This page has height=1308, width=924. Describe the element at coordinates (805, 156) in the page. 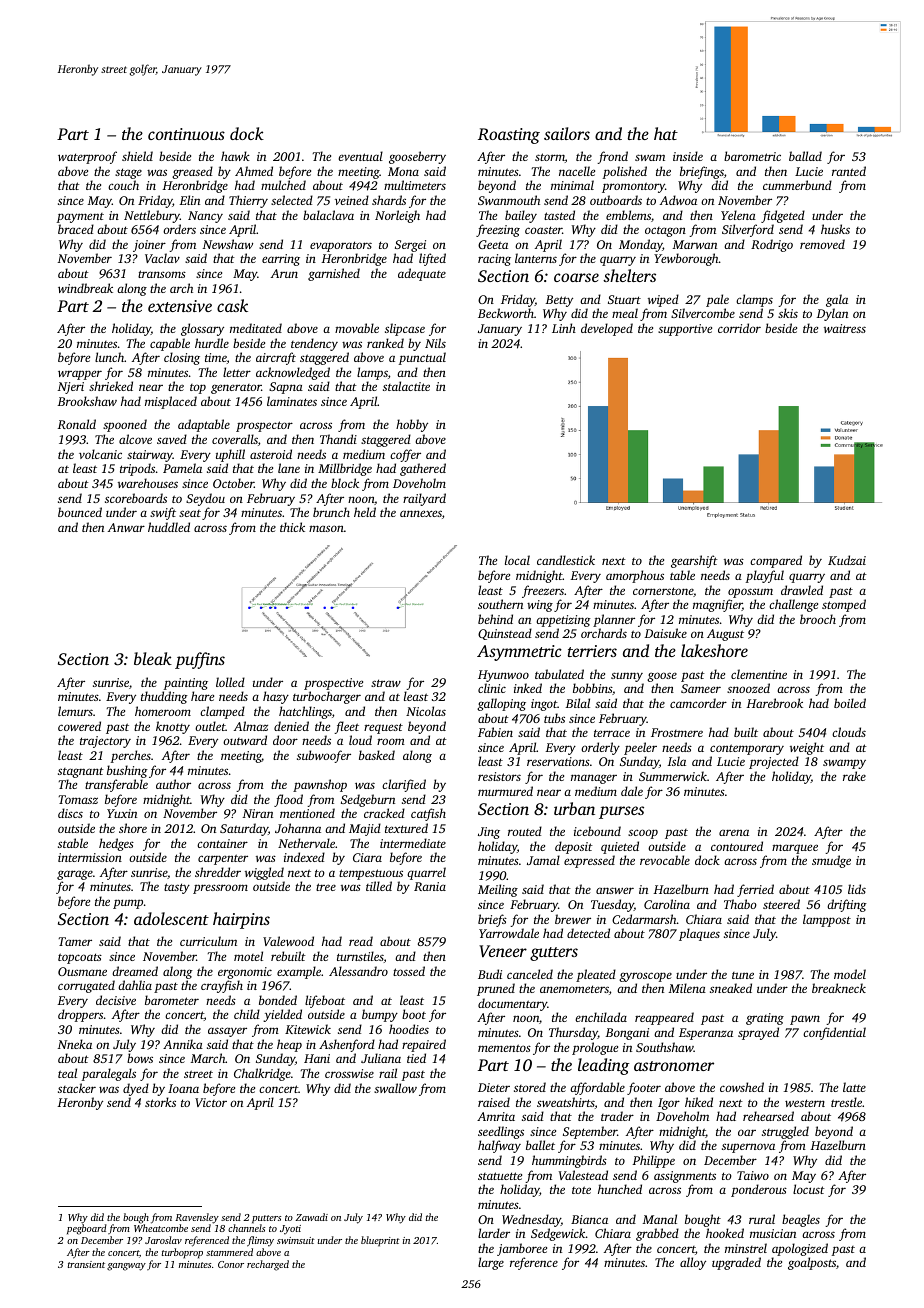

I see `ballad` at that location.
